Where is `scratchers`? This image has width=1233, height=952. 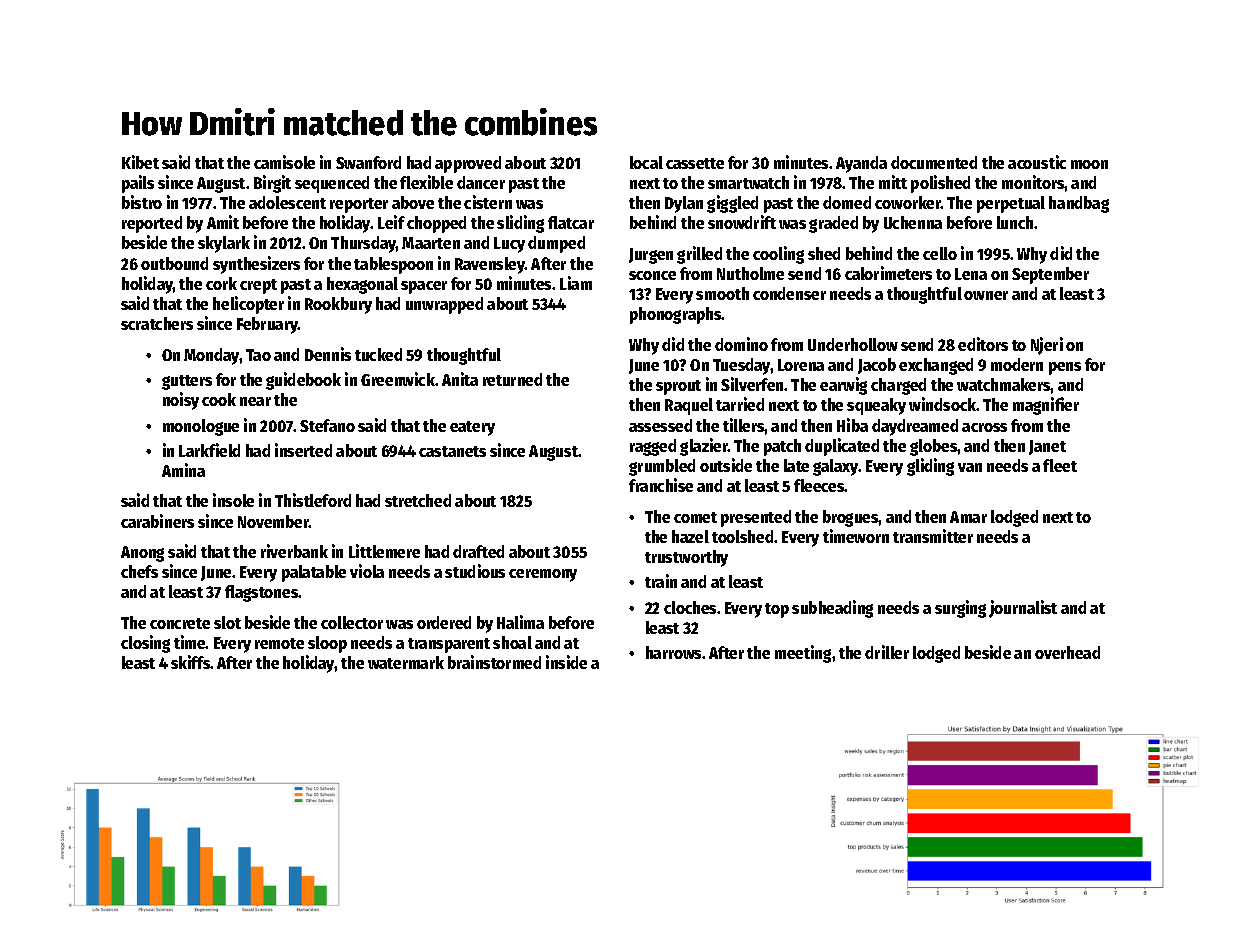
scratchers is located at coordinates (157, 323).
